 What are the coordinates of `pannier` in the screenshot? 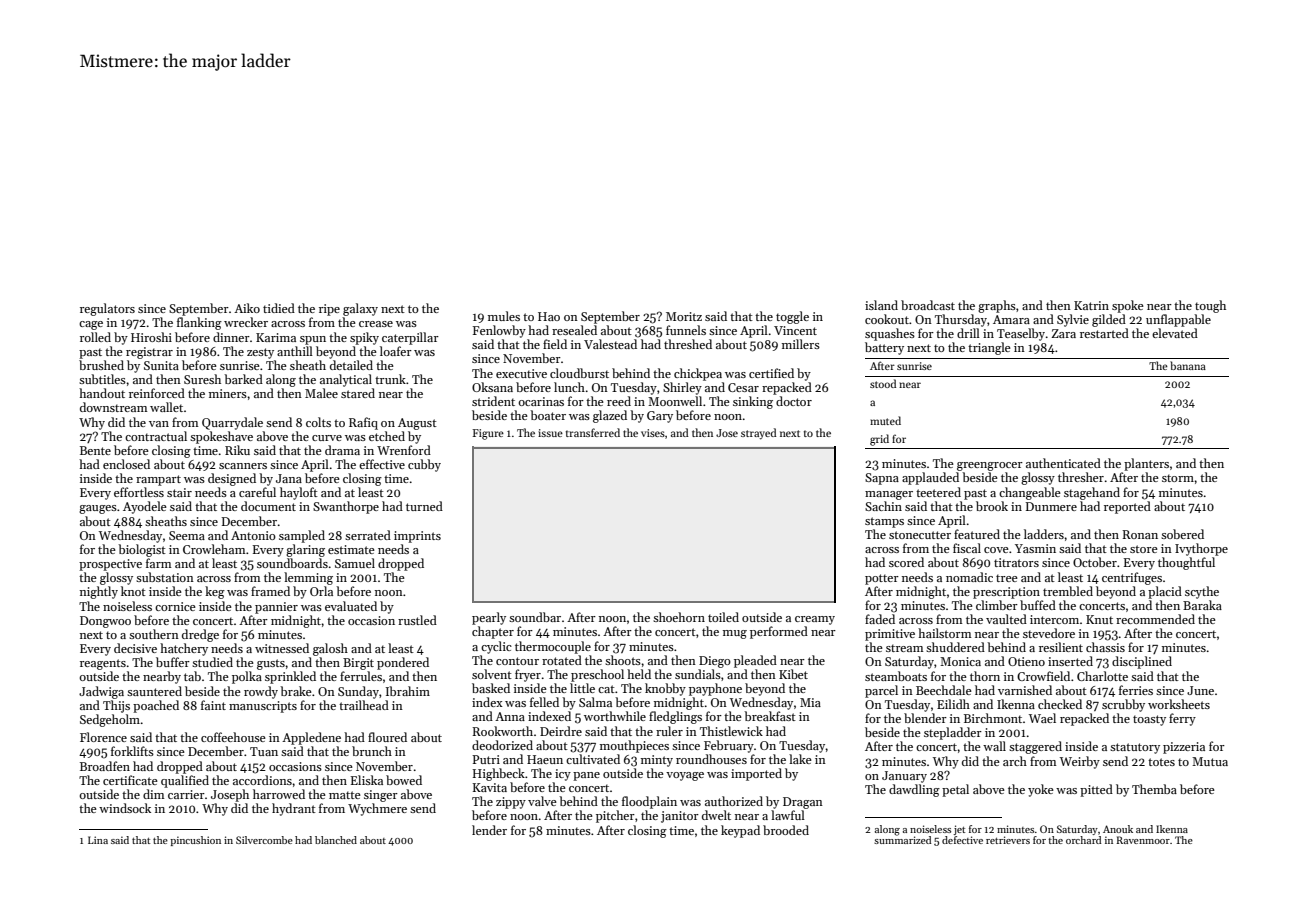 It's located at (276, 608).
